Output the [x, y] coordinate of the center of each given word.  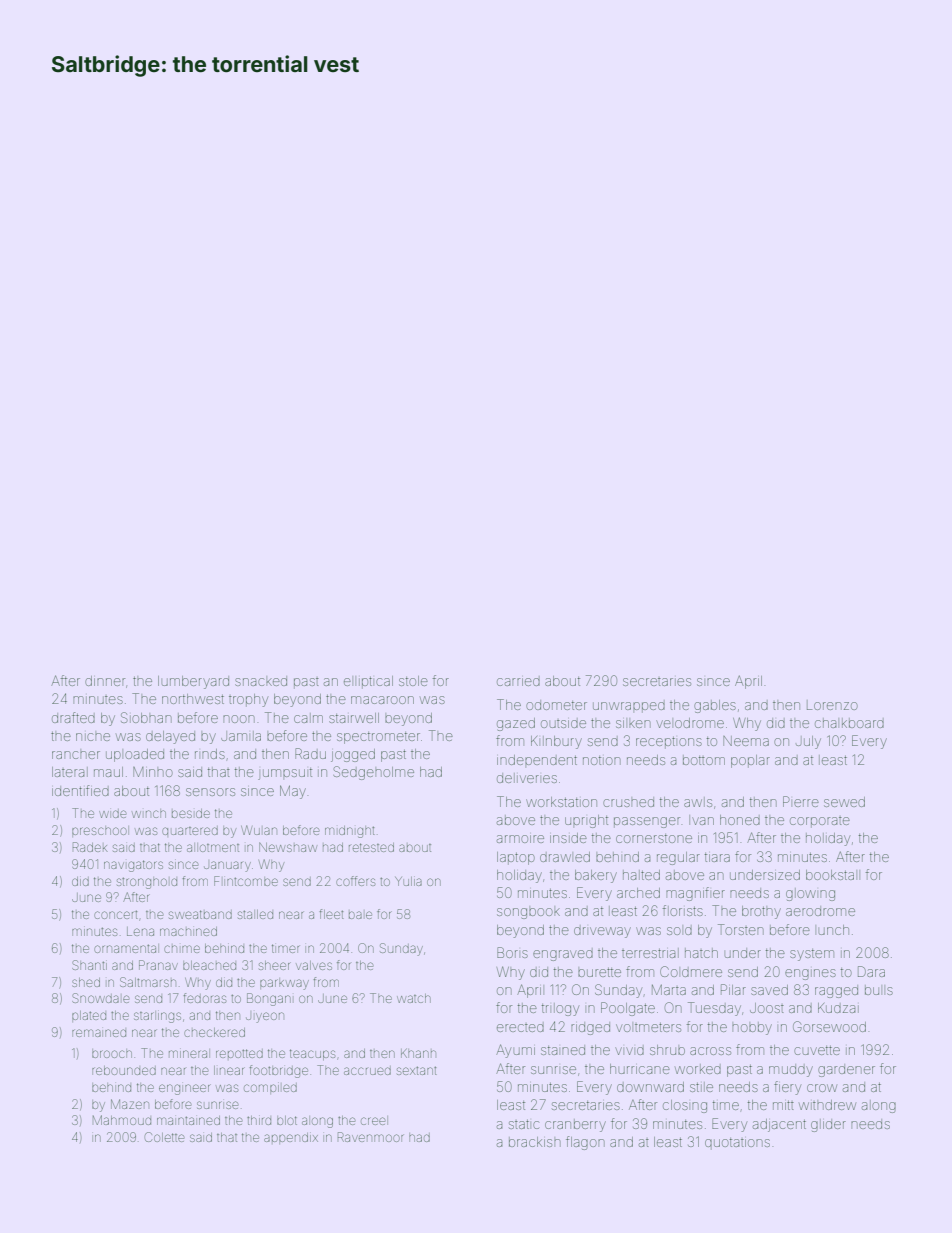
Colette [164, 1137]
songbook [528, 913]
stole [413, 681]
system [812, 955]
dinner [105, 681]
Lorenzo [832, 706]
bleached [209, 965]
